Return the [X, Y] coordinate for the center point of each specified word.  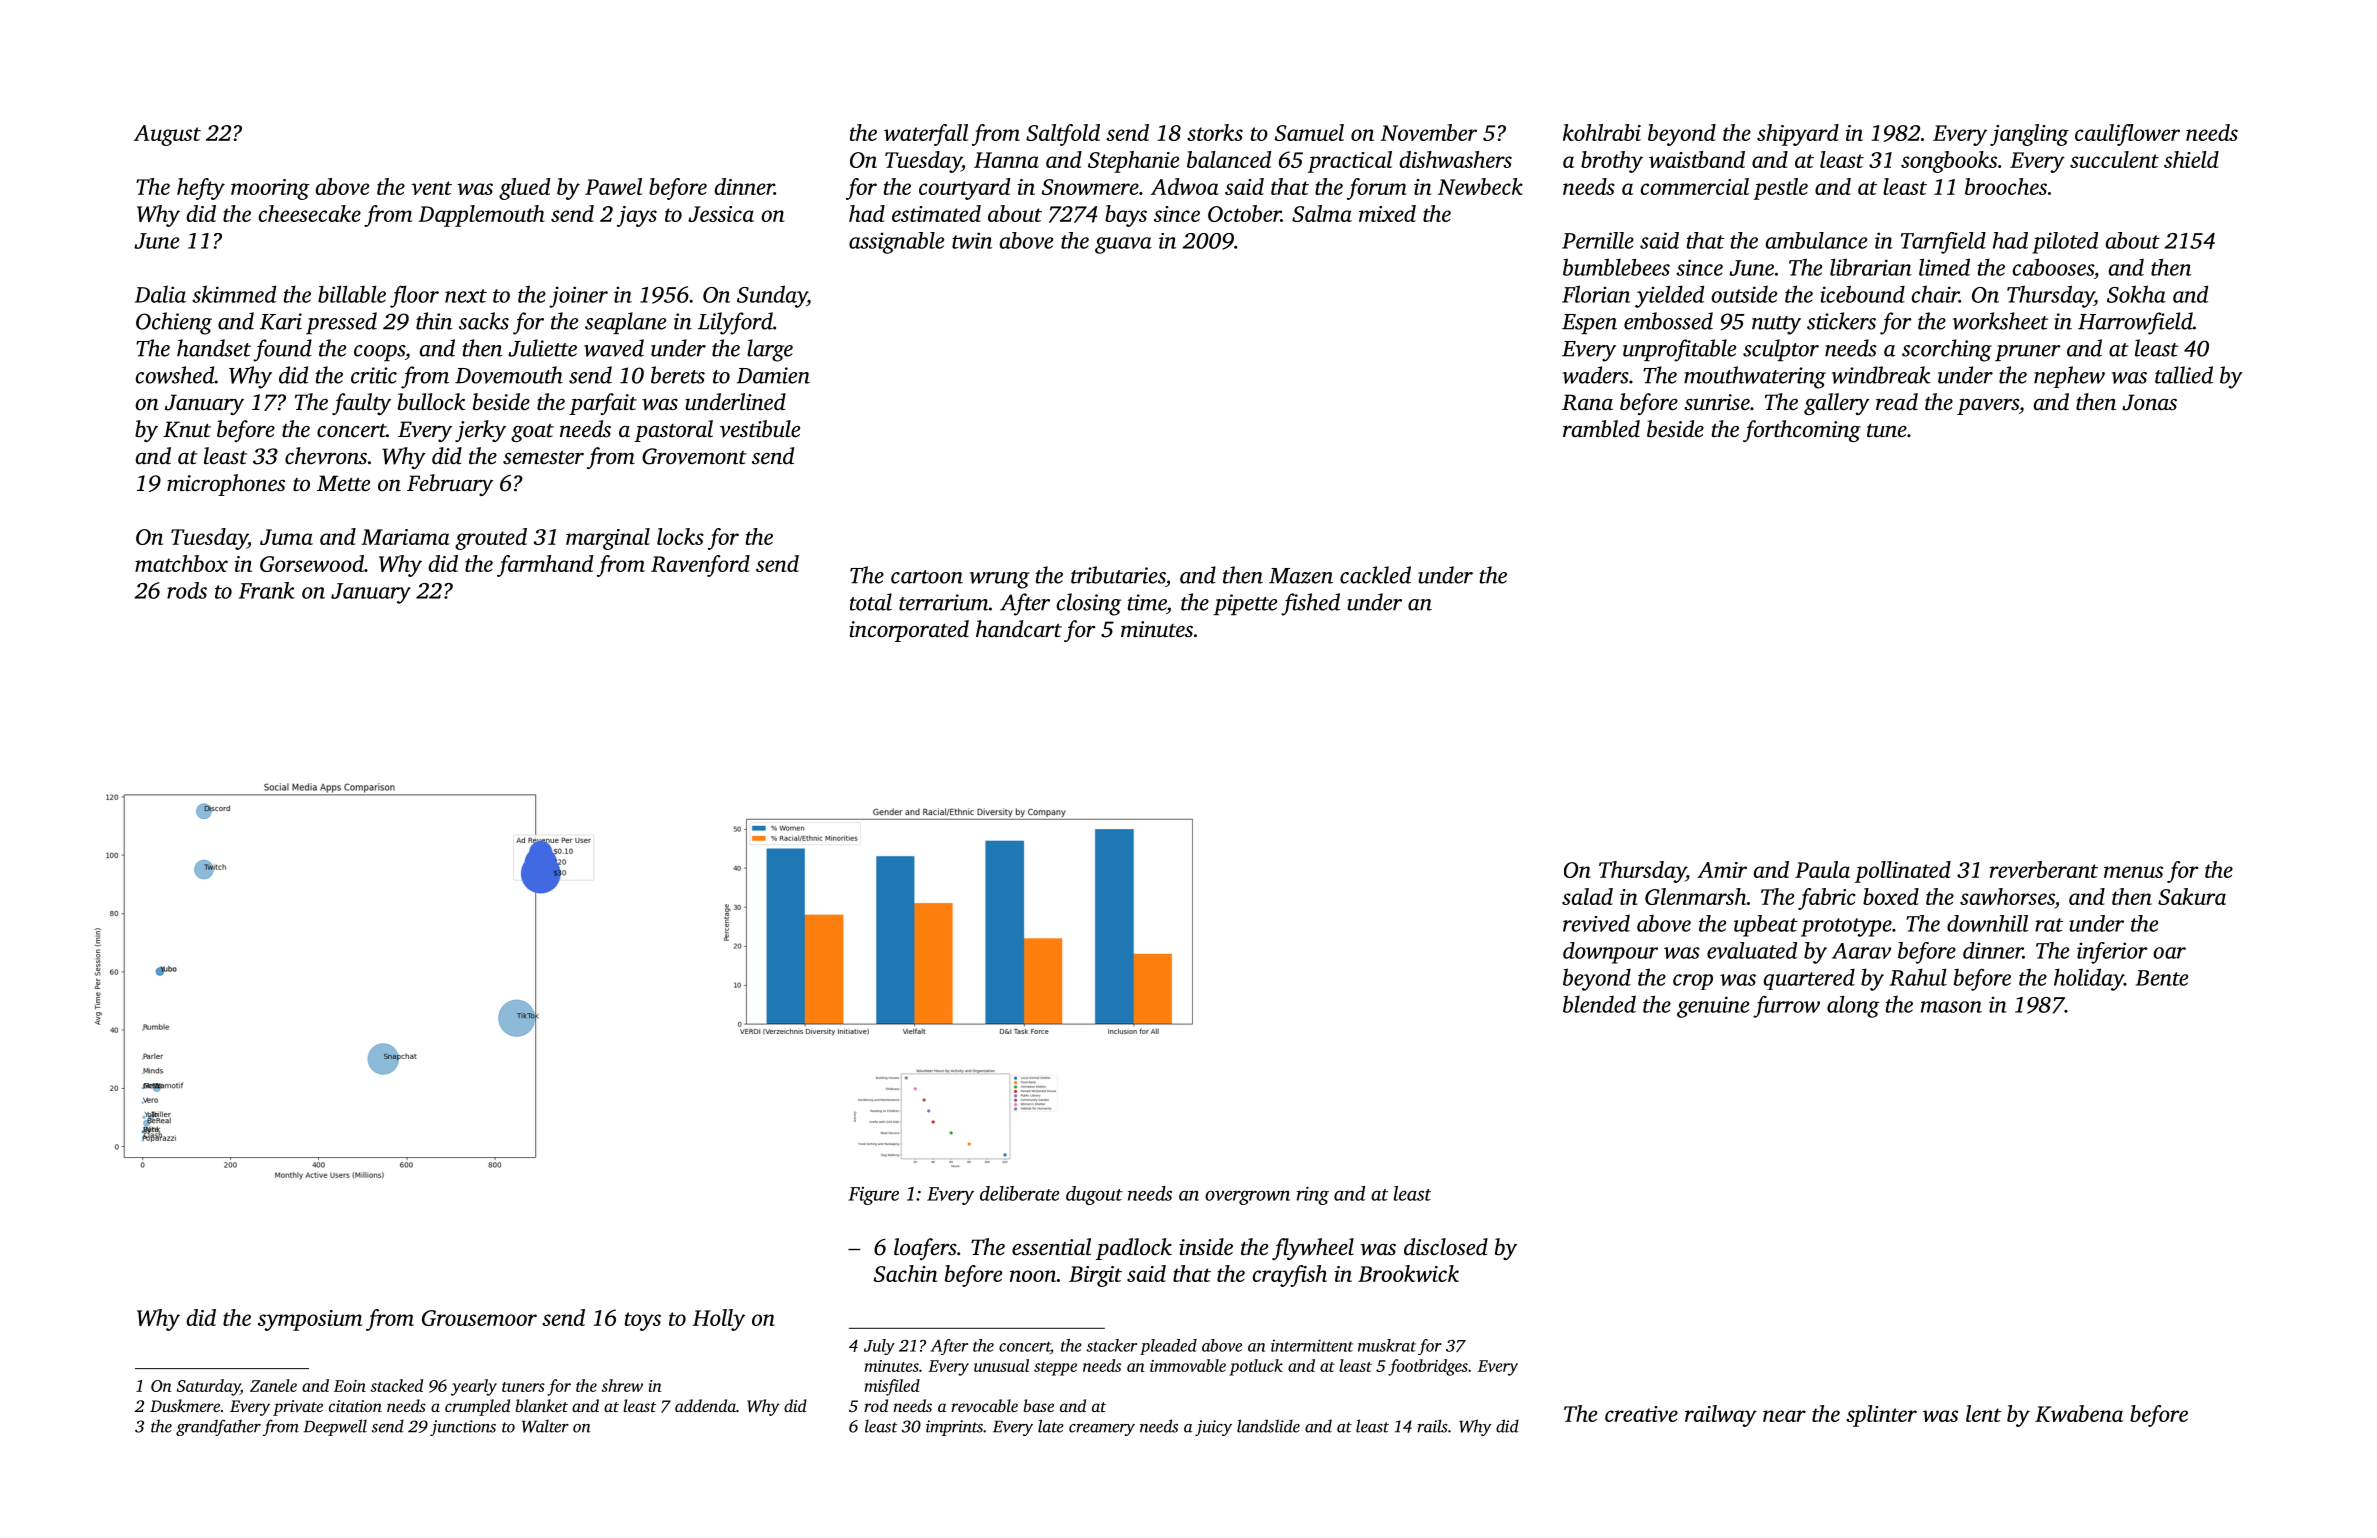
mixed [1387, 213]
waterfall [926, 135]
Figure [873, 1196]
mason [1951, 1007]
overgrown [1247, 1197]
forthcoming [1802, 431]
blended [1599, 1004]
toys [643, 1321]
